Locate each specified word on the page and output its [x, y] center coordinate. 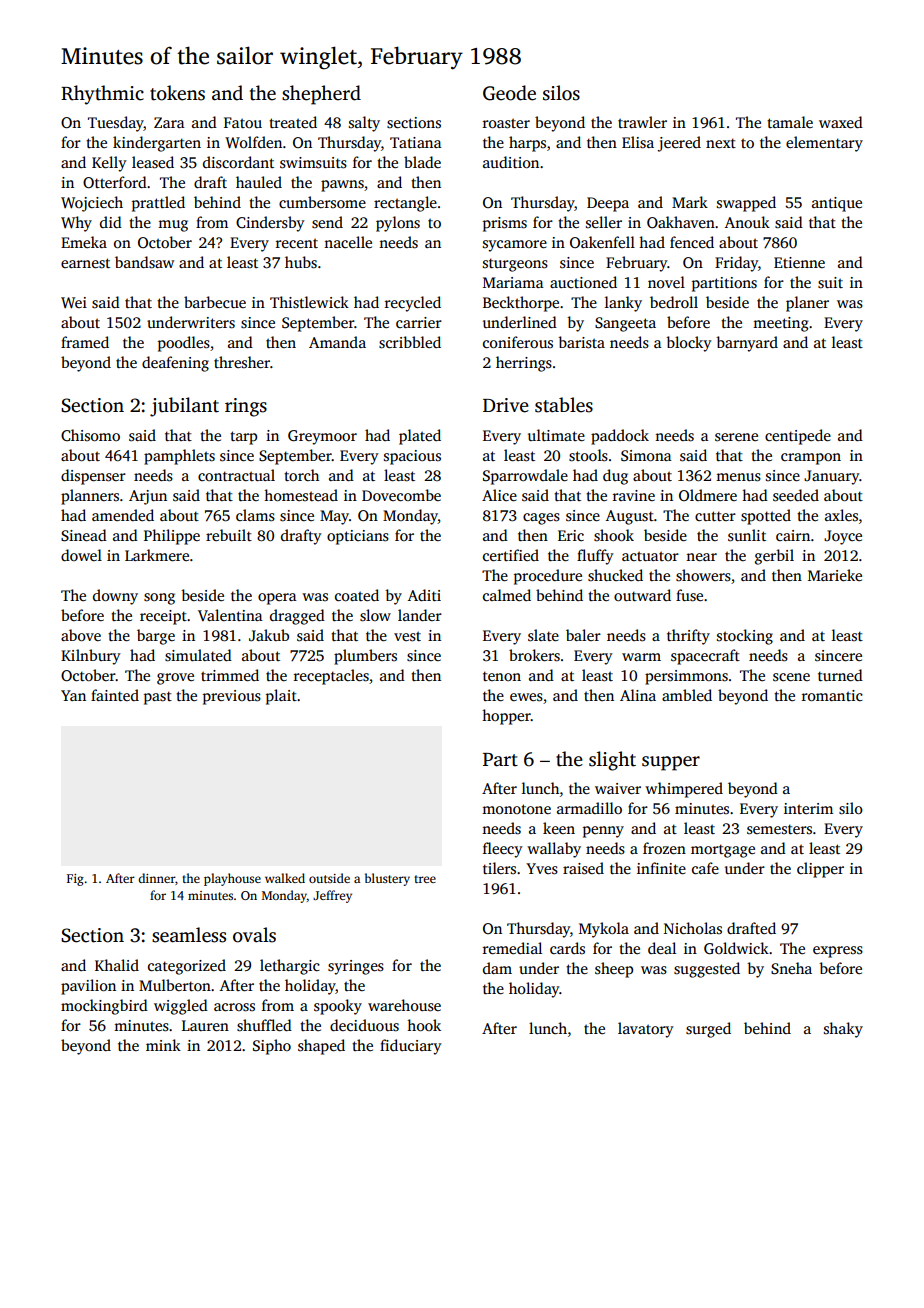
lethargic [290, 967]
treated [293, 122]
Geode [509, 93]
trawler [642, 122]
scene [791, 677]
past [158, 698]
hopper [506, 717]
